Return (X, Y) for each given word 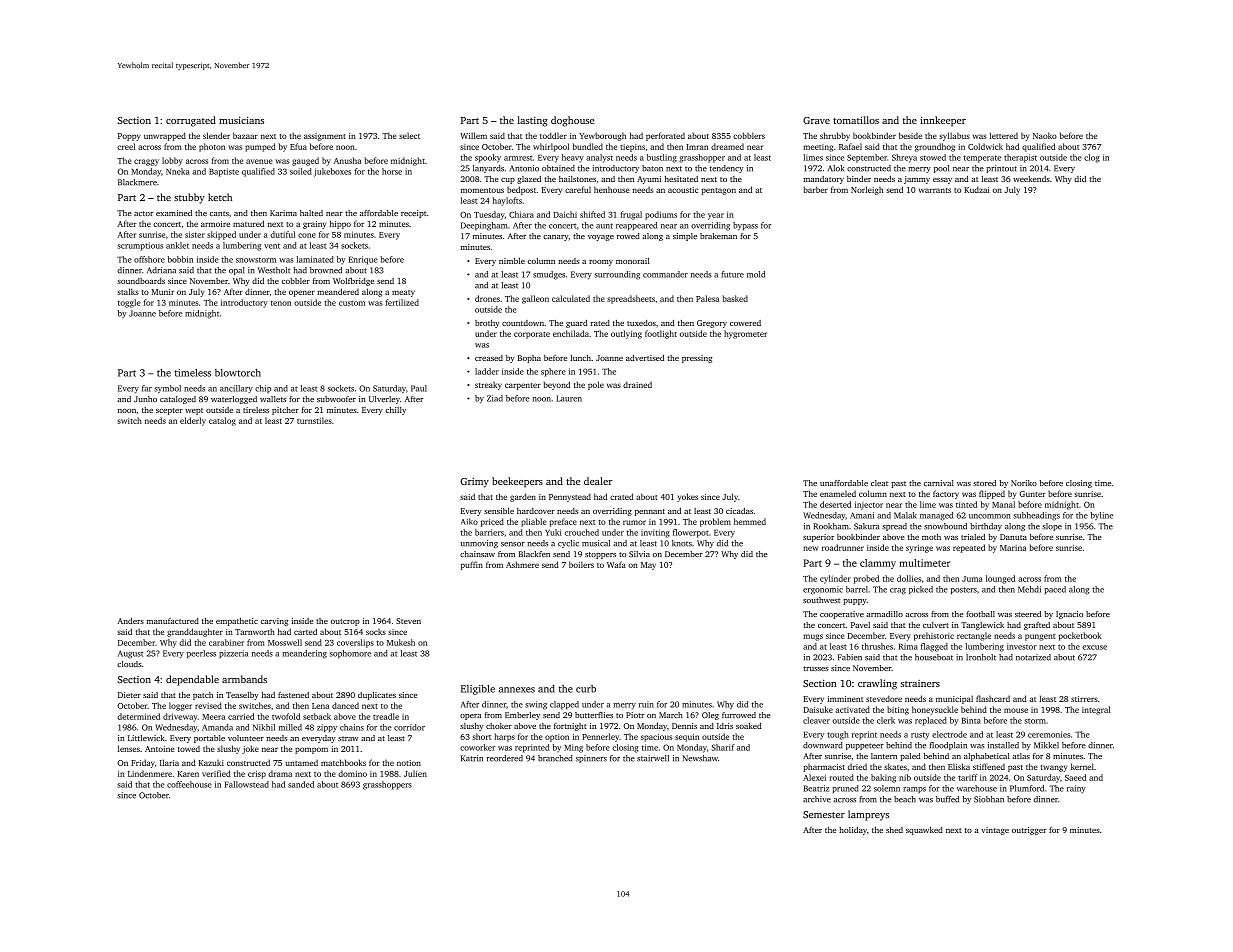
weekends (1031, 179)
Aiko (469, 521)
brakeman (718, 236)
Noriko (1024, 483)
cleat (879, 483)
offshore (149, 259)
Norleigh (867, 190)
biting (898, 710)
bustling (662, 158)
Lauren (569, 398)
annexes (517, 690)
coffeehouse (189, 784)
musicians (241, 120)
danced (345, 705)
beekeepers (517, 482)
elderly (193, 421)
